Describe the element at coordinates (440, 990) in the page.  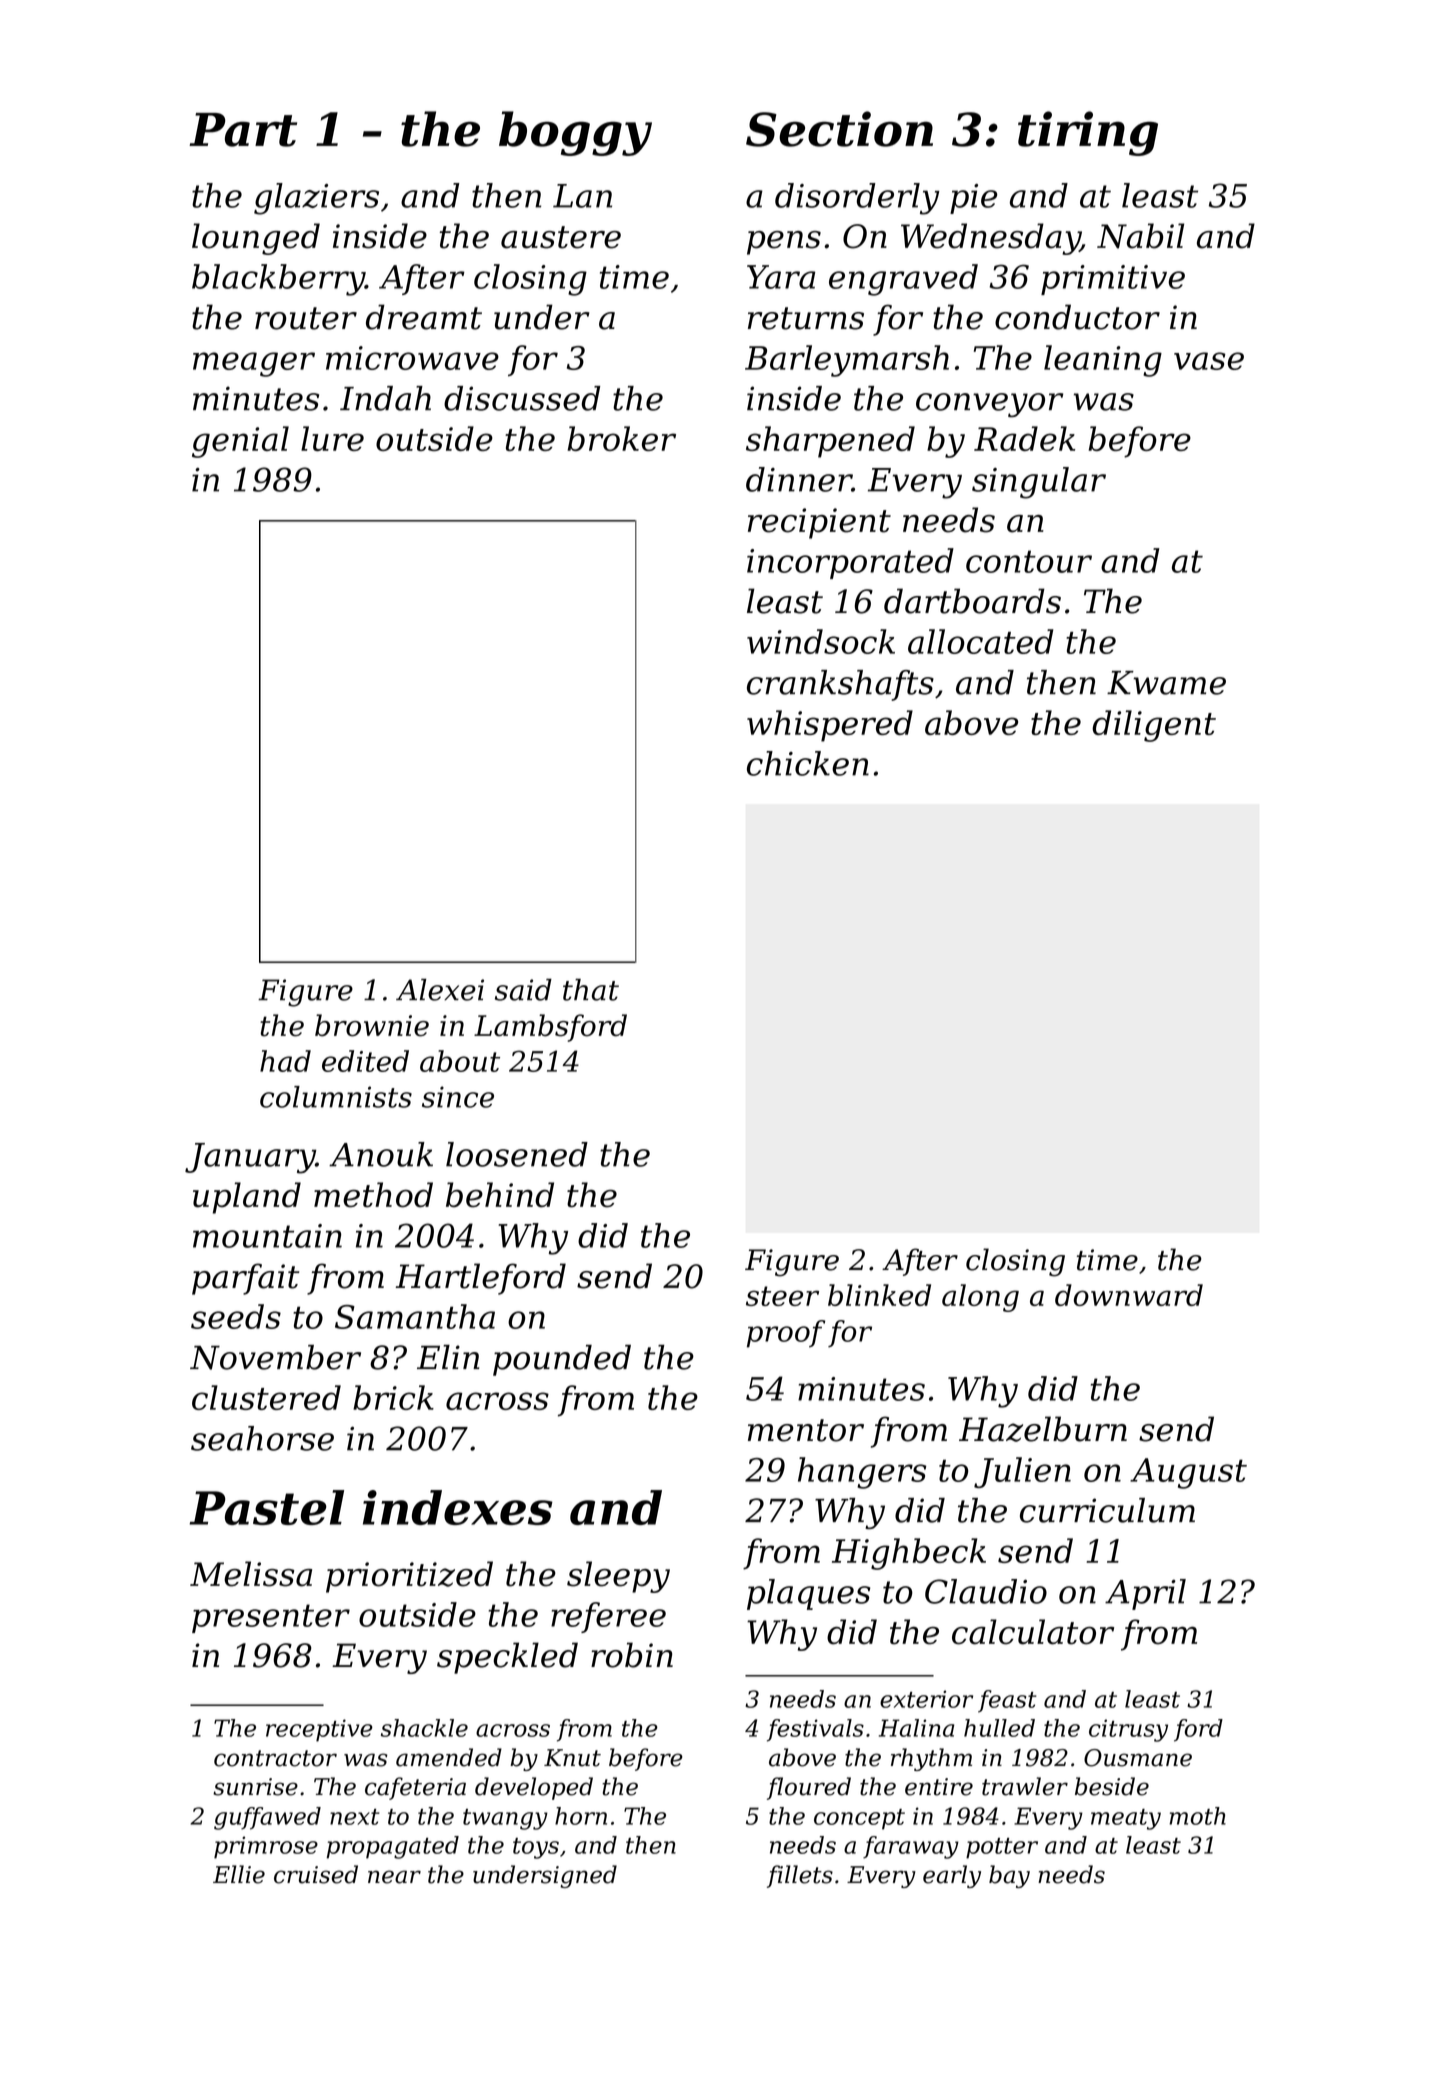
I see `Alexei` at that location.
